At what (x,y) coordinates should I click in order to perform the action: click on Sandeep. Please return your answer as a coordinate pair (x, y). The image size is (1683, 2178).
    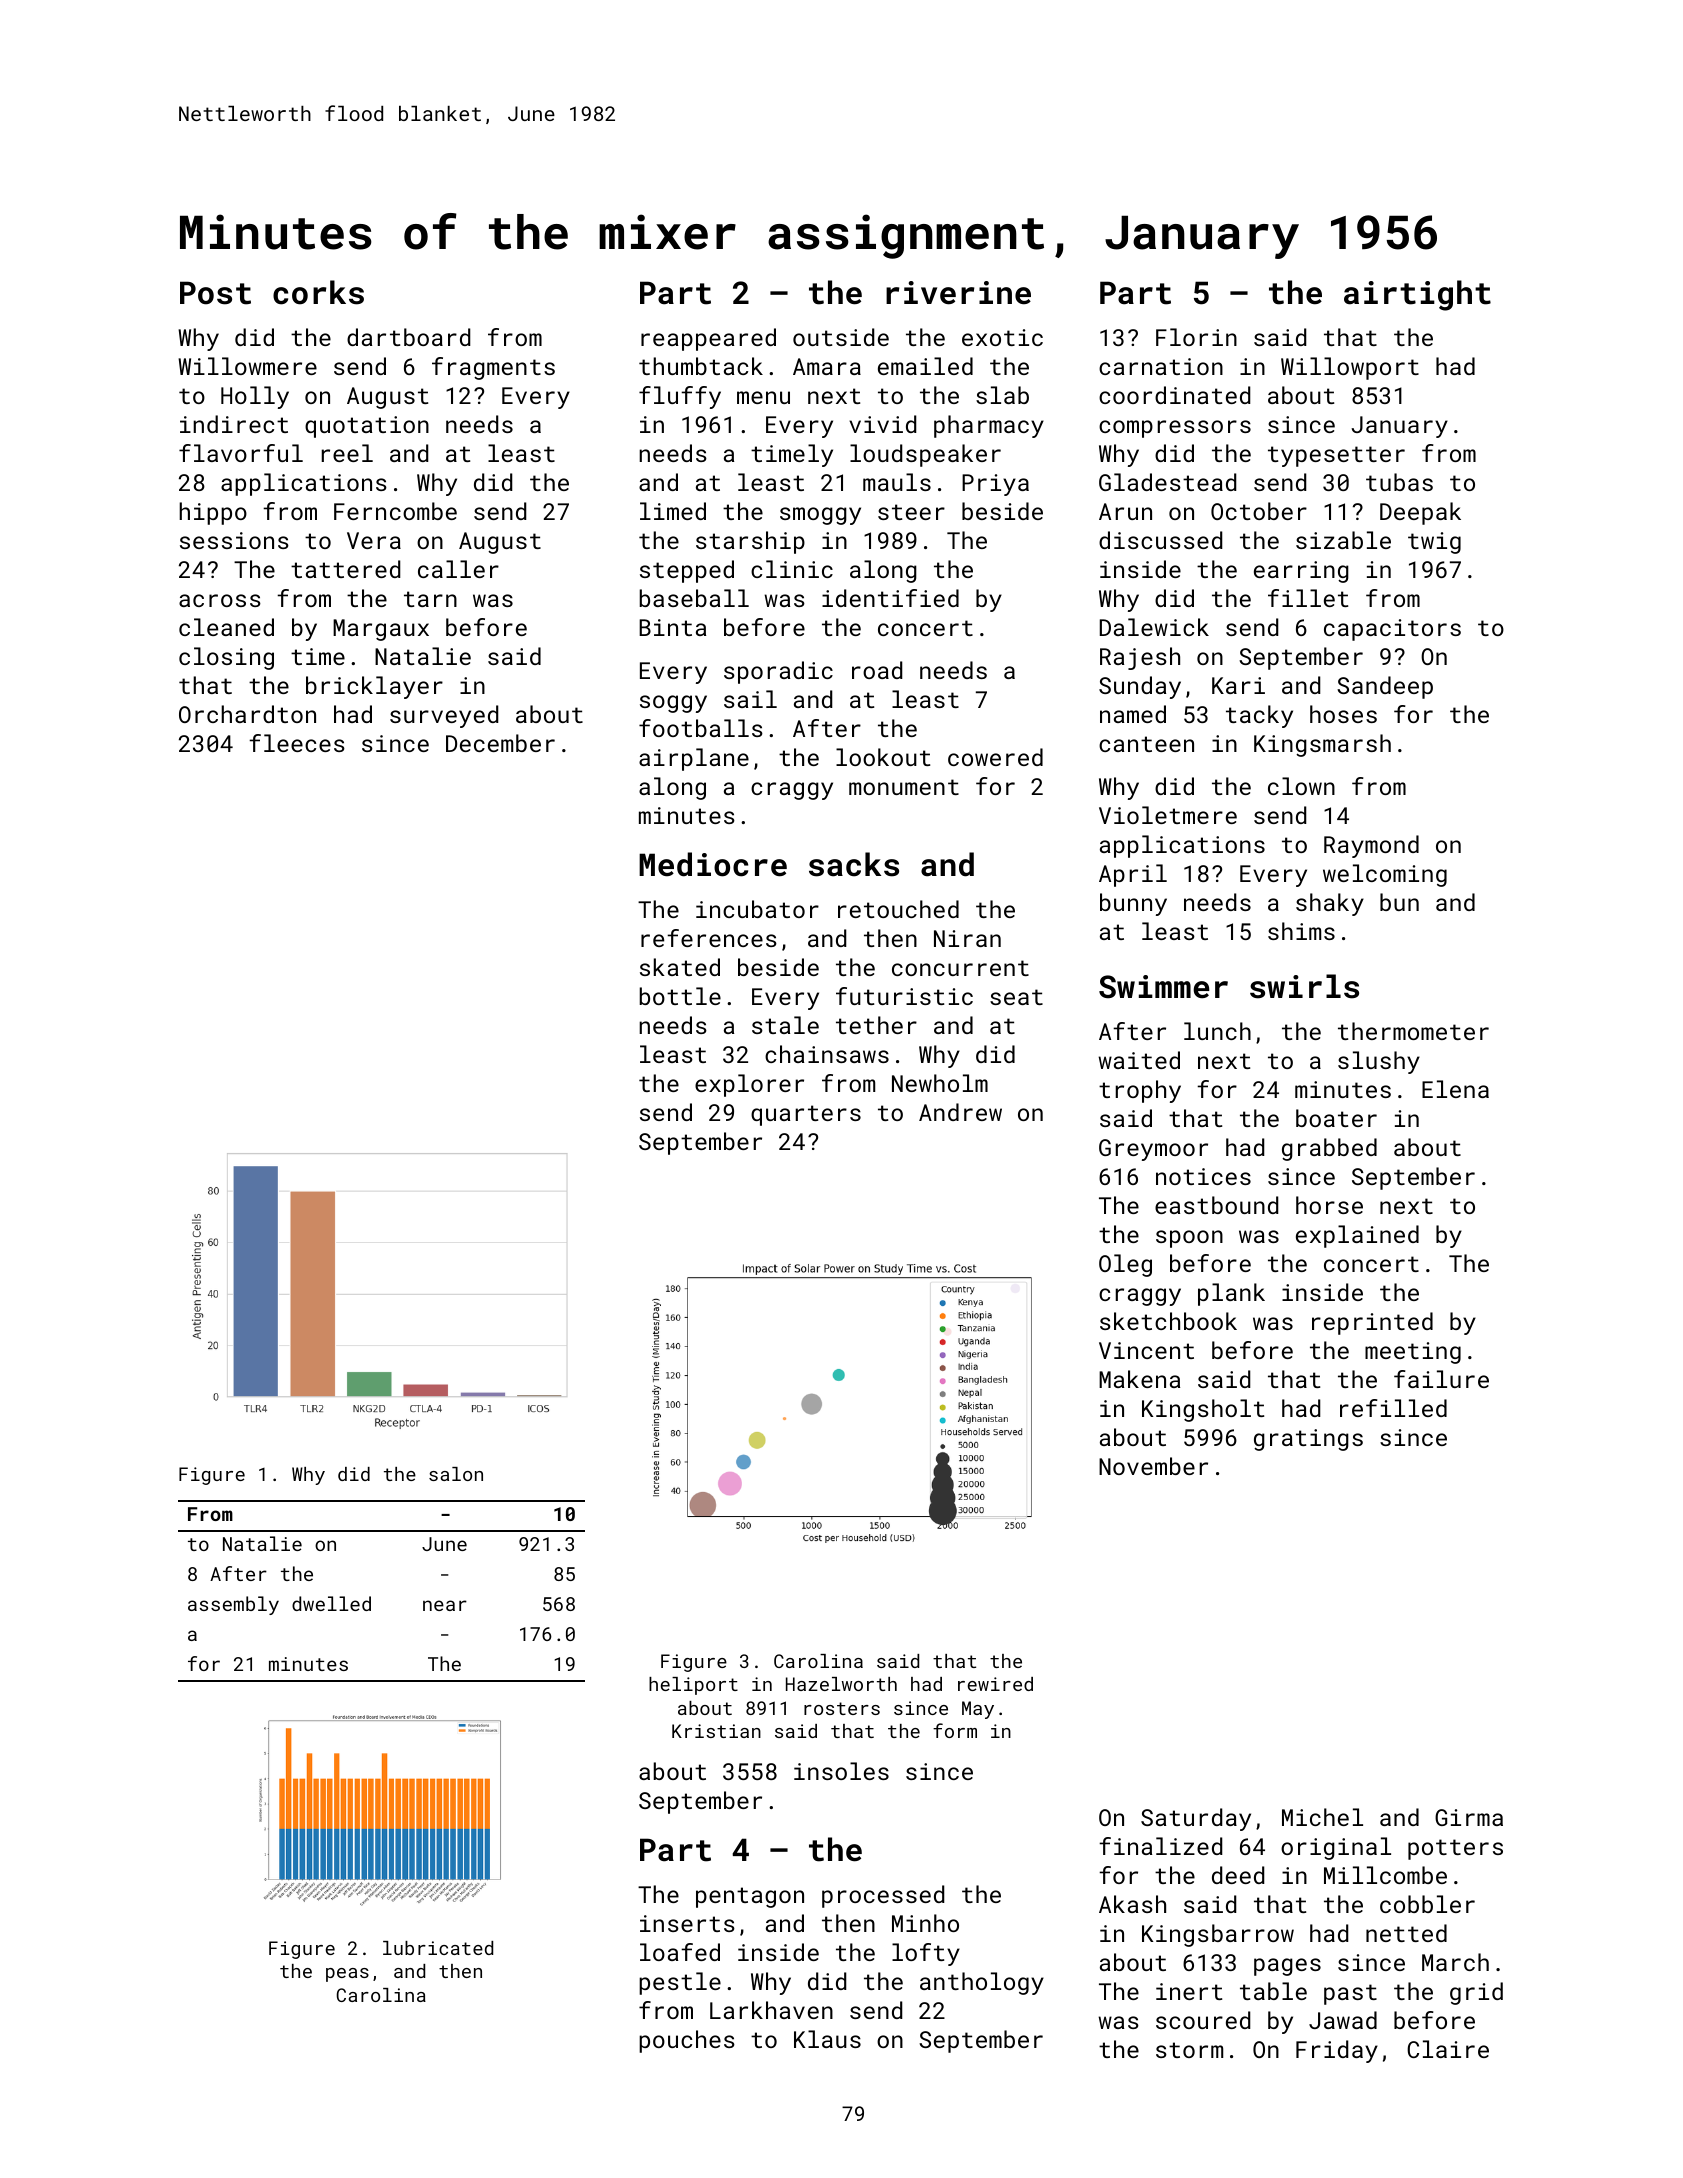
    Looking at the image, I should click on (1385, 687).
